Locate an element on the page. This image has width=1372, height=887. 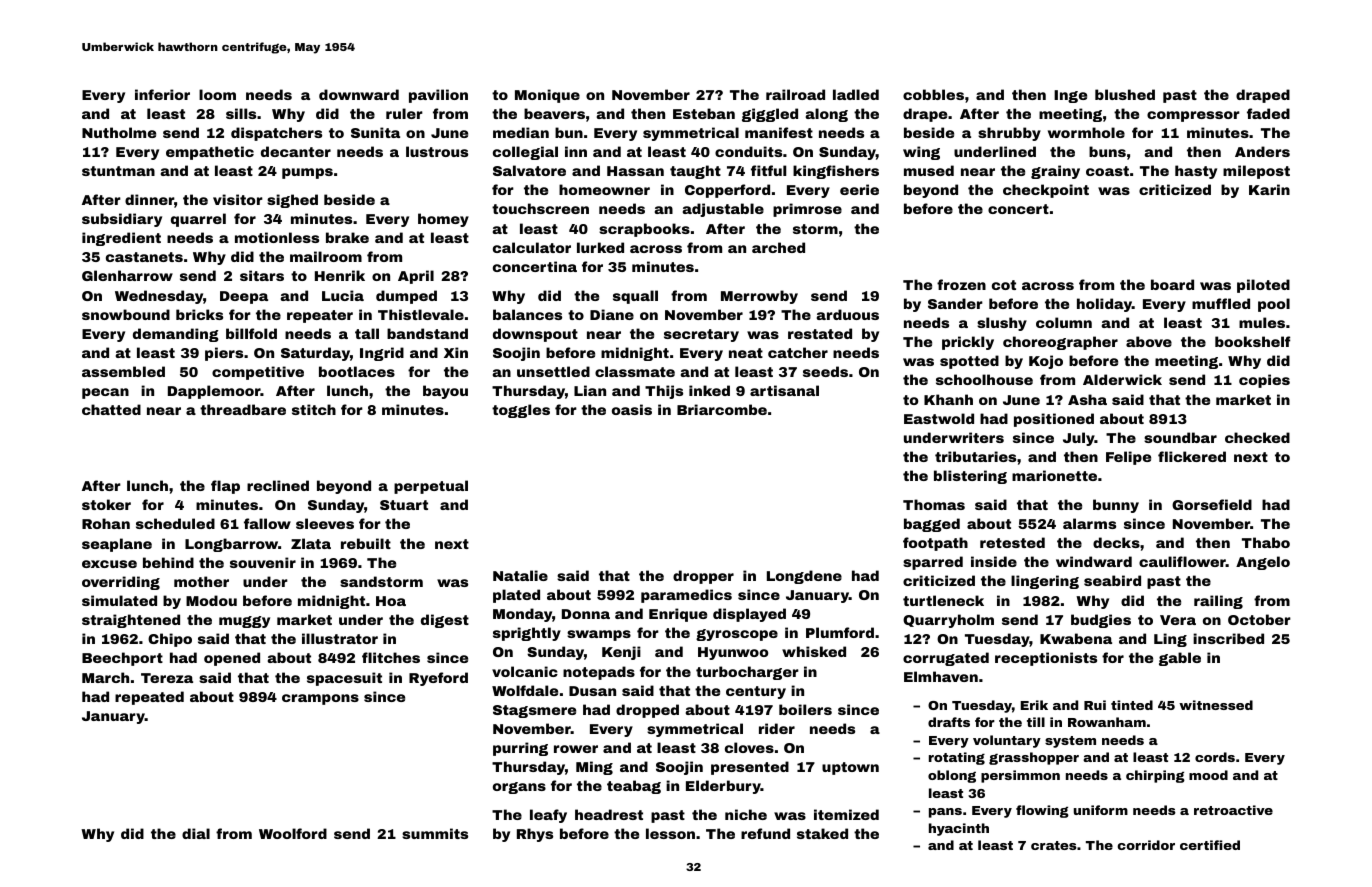
budgies is located at coordinates (1101, 621).
